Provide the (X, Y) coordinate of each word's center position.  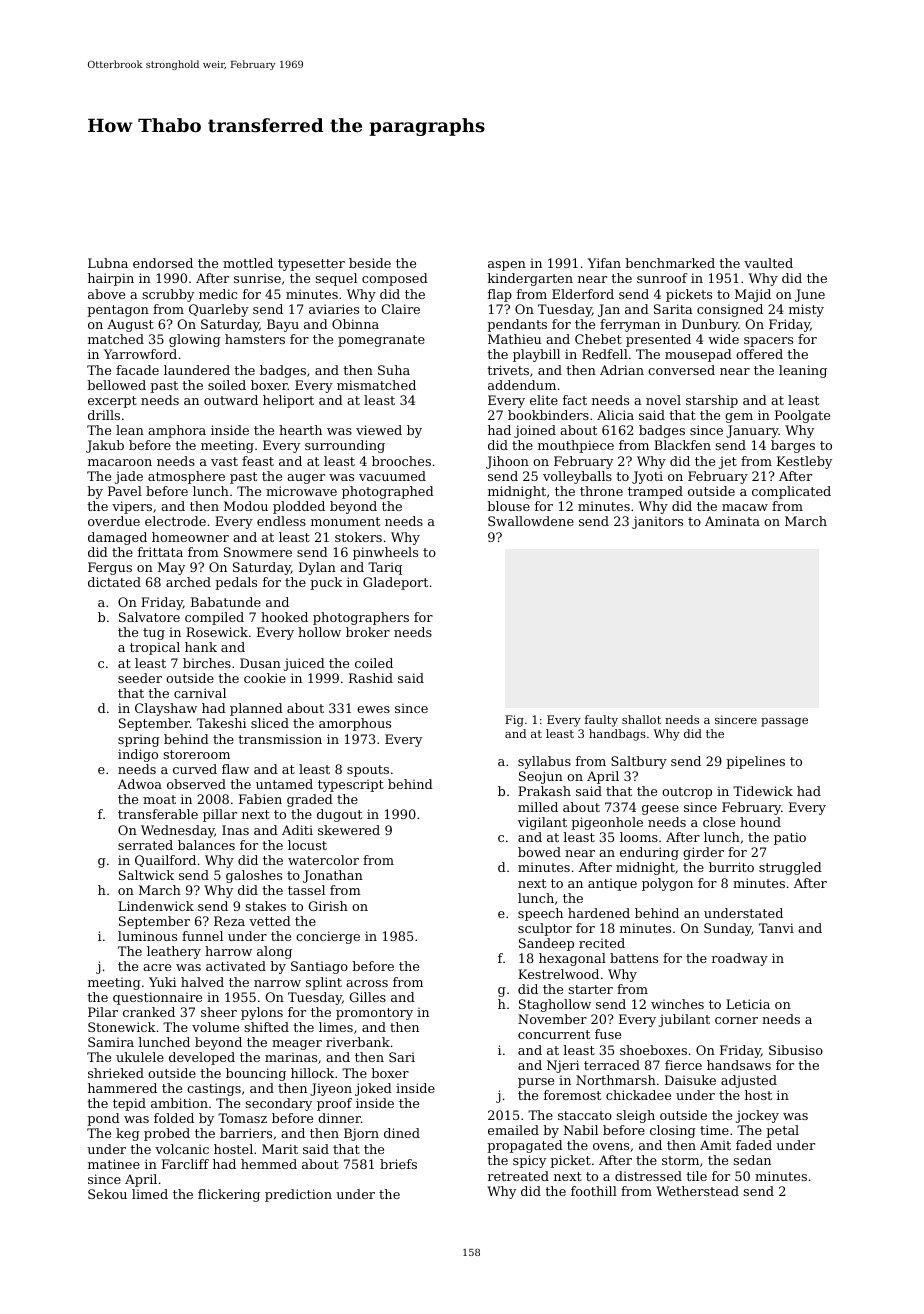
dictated (114, 582)
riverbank (358, 1042)
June (810, 295)
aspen (507, 266)
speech (540, 914)
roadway (740, 959)
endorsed (163, 263)
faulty (601, 721)
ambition (179, 1103)
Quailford (165, 861)
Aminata (732, 521)
